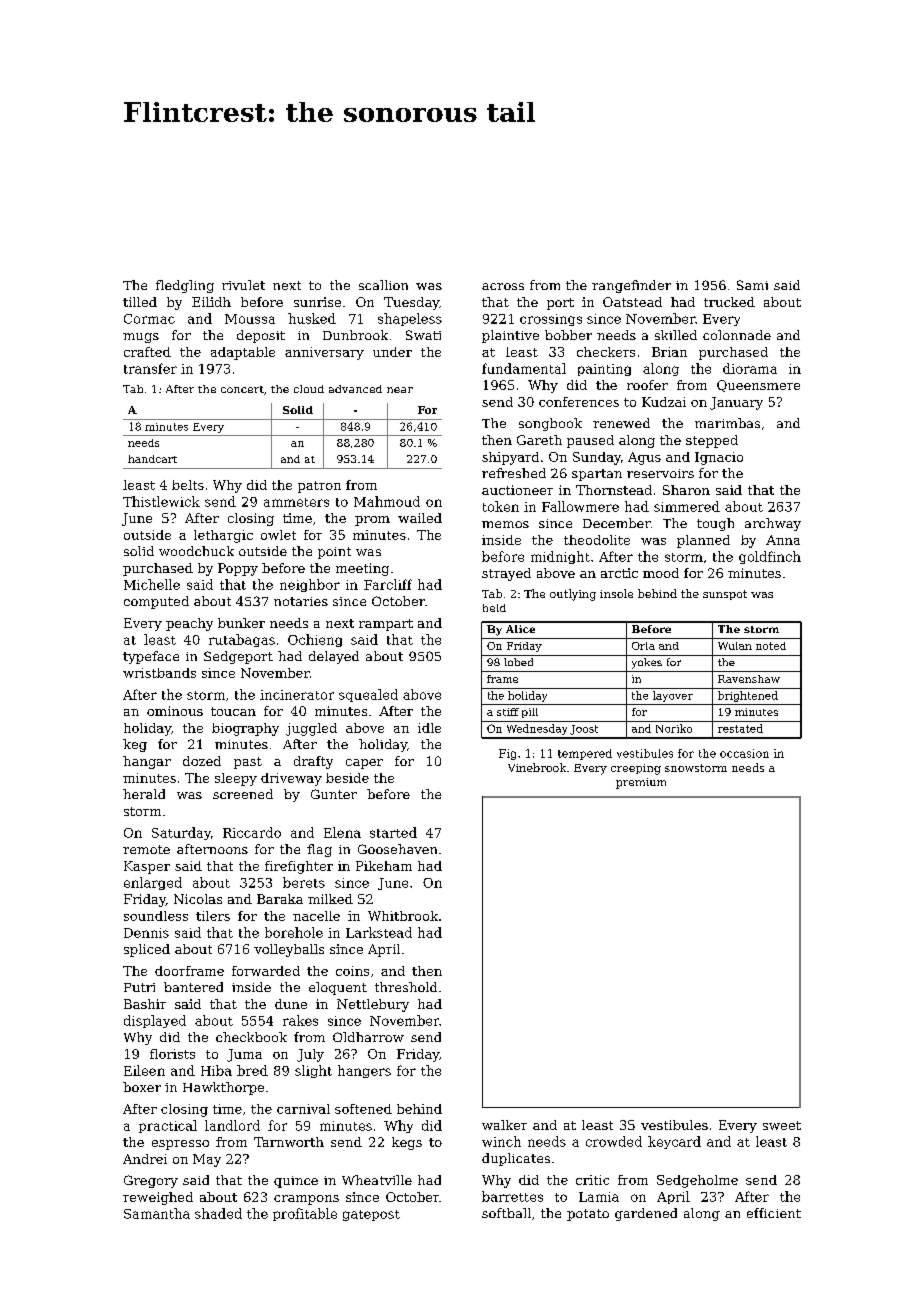 The image size is (924, 1308). What do you see at coordinates (506, 1213) in the image?
I see `softball` at bounding box center [506, 1213].
